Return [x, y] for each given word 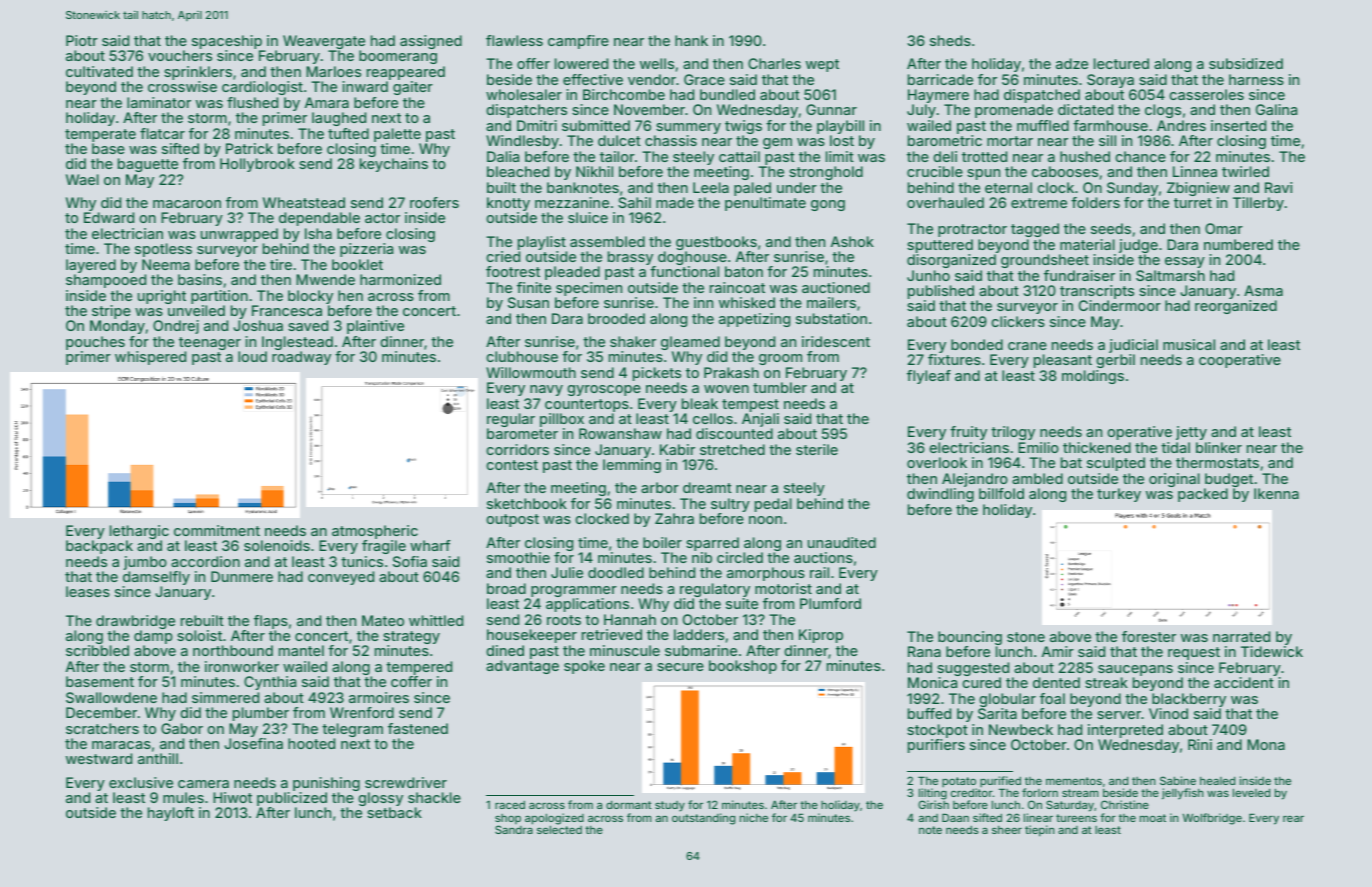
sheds [950, 40]
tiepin [1040, 831]
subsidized [1246, 63]
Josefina [253, 743]
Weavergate [324, 42]
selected [559, 829]
